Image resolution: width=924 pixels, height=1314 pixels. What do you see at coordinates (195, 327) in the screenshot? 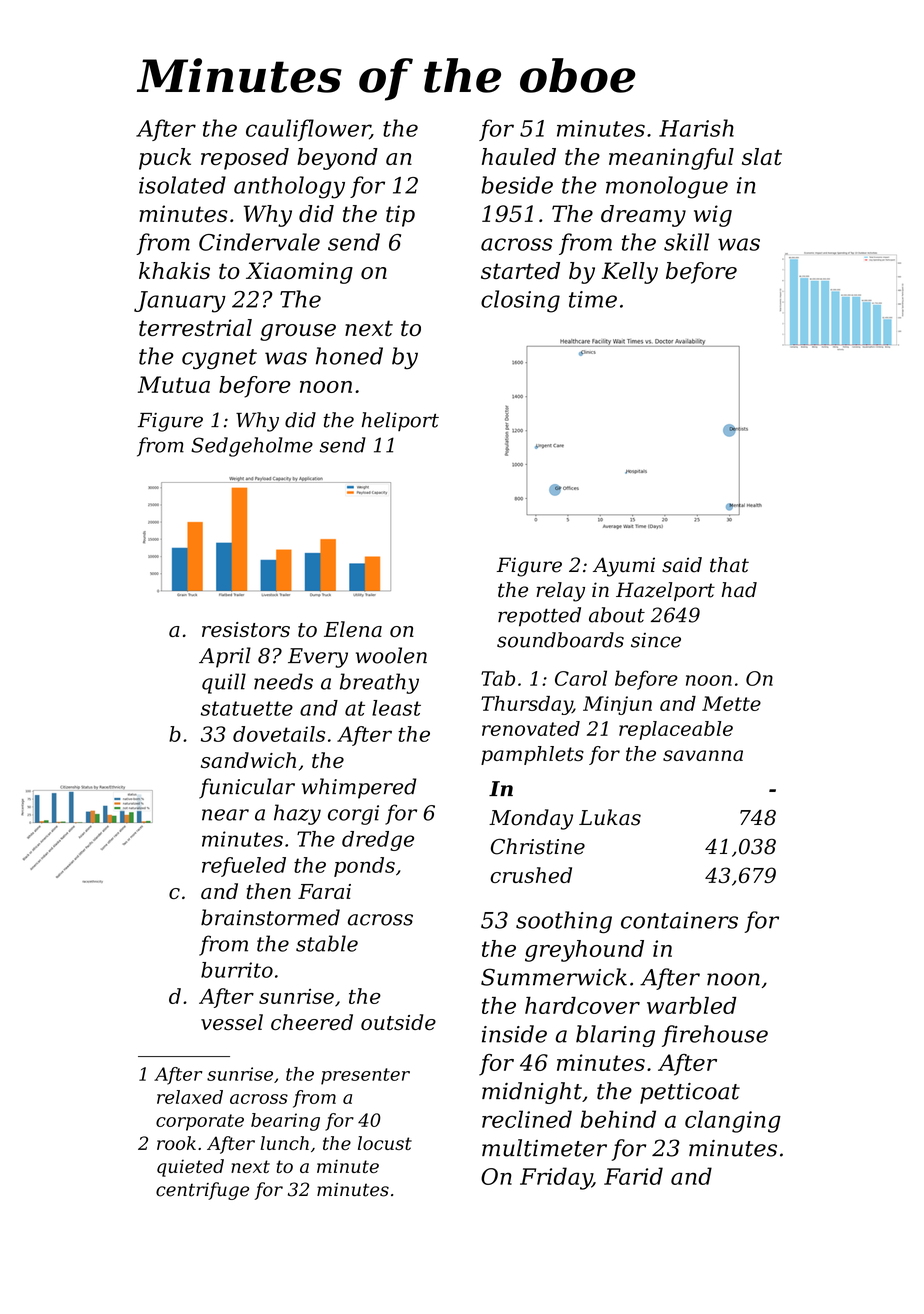
I see `terrestrial` at bounding box center [195, 327].
